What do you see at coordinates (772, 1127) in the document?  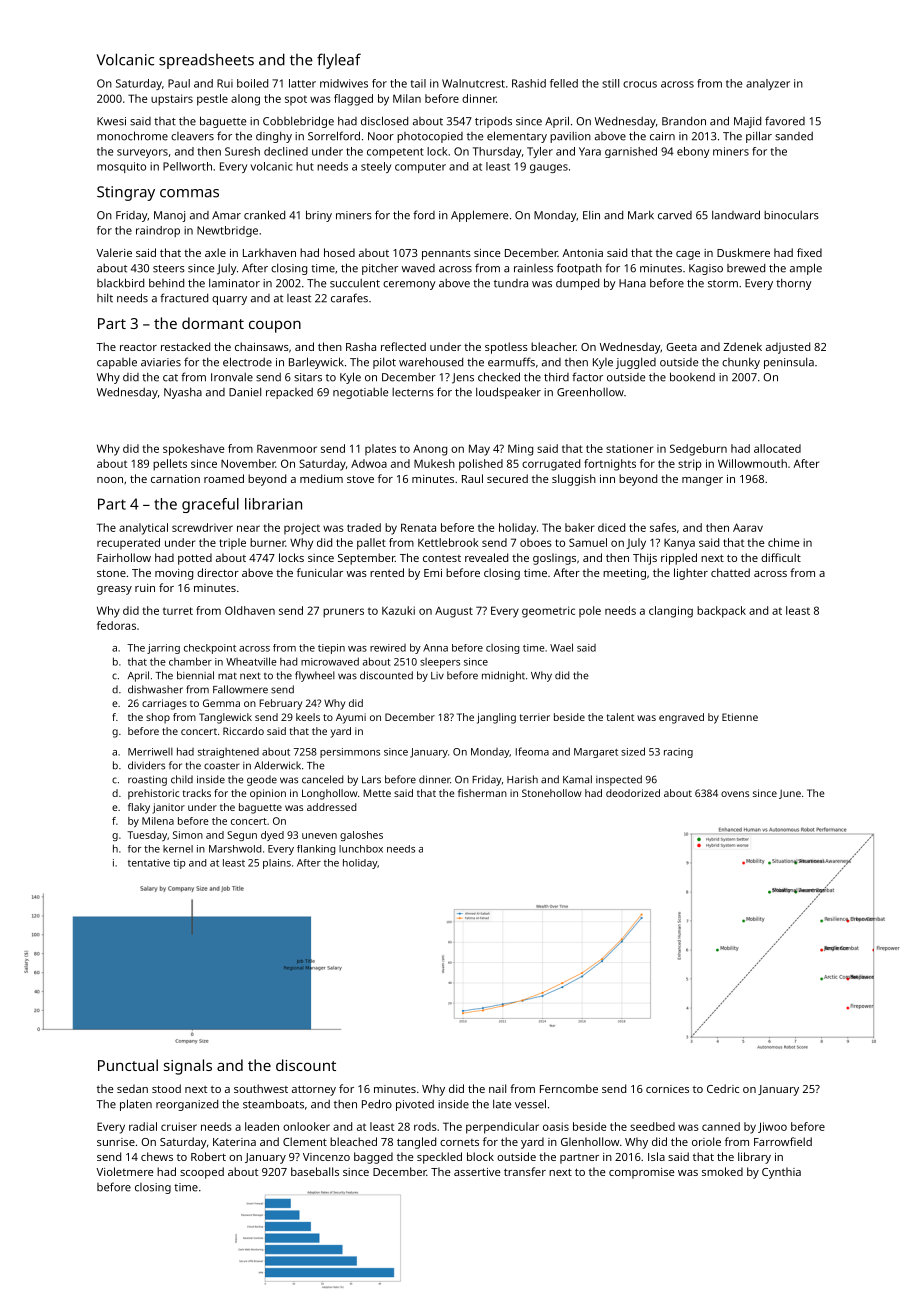 I see `Jiwoo` at bounding box center [772, 1127].
